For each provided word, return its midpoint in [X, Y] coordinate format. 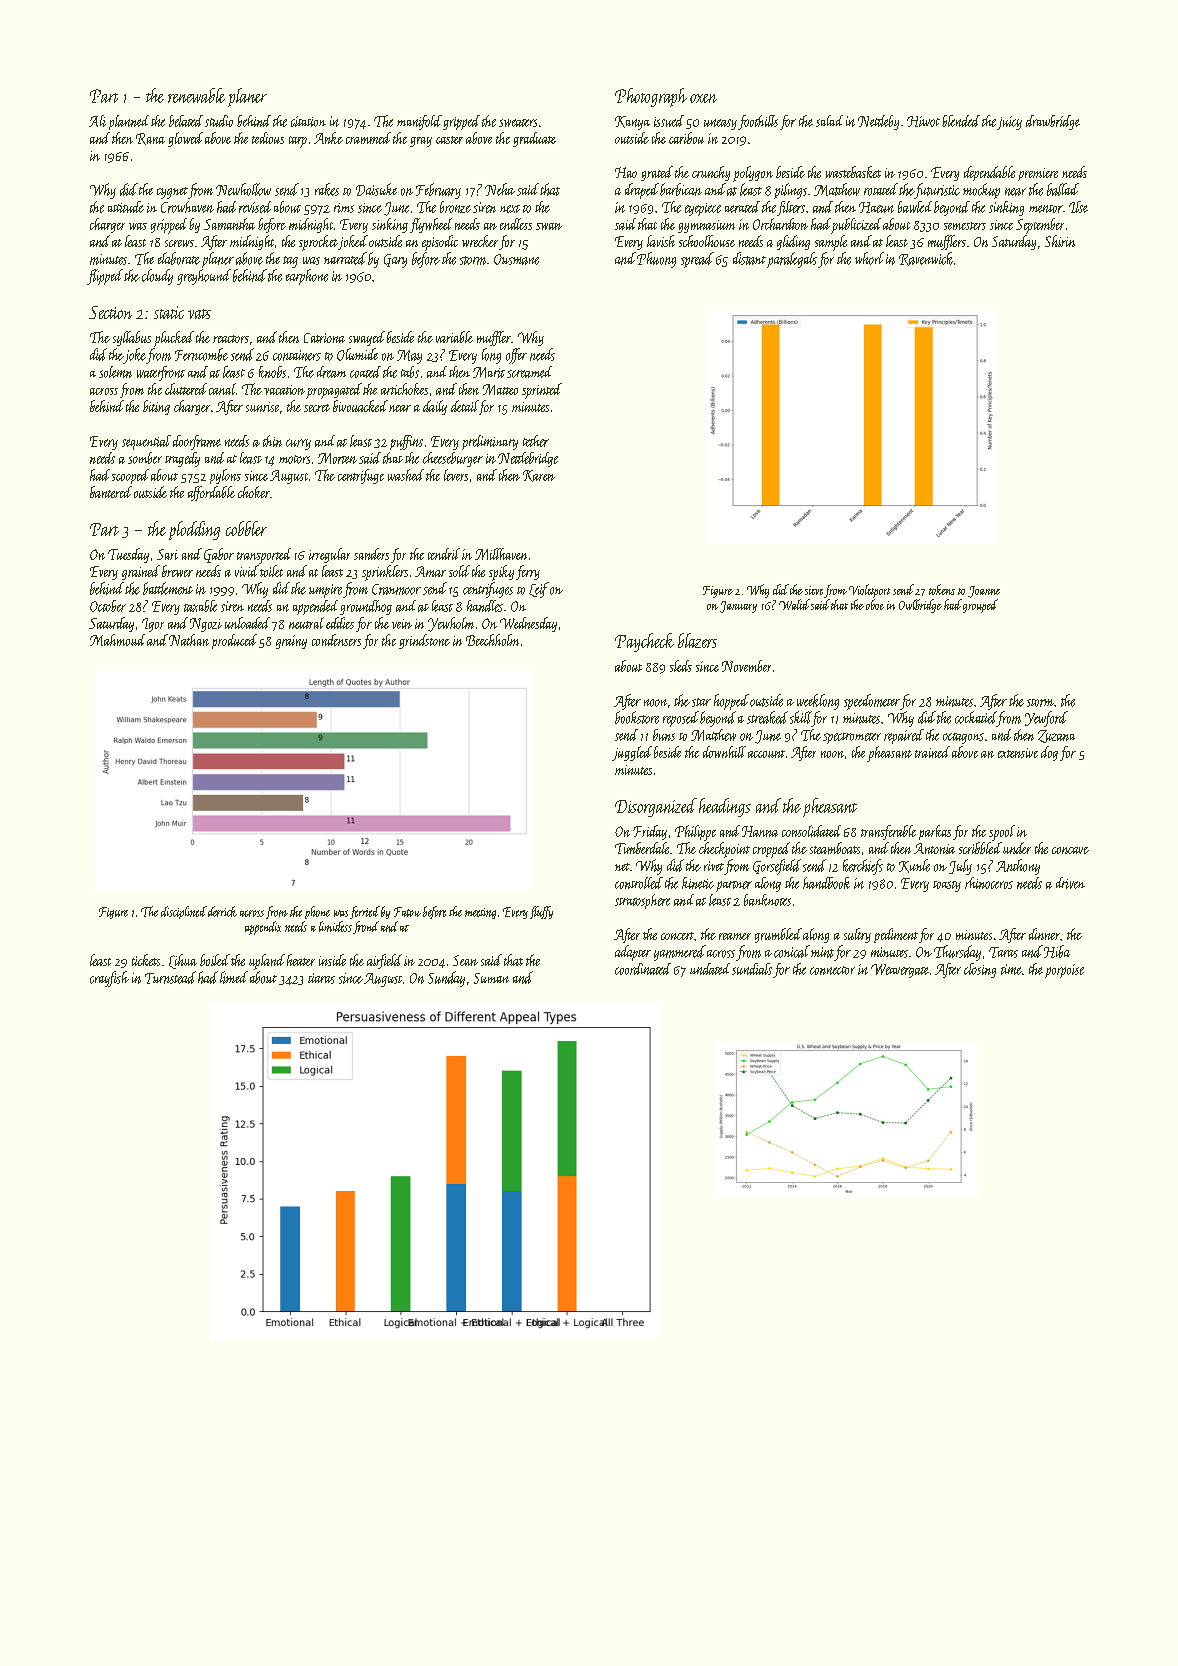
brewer [177, 571]
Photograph [651, 97]
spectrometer [852, 738]
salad [829, 121]
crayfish [109, 979]
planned [129, 122]
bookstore [637, 717]
